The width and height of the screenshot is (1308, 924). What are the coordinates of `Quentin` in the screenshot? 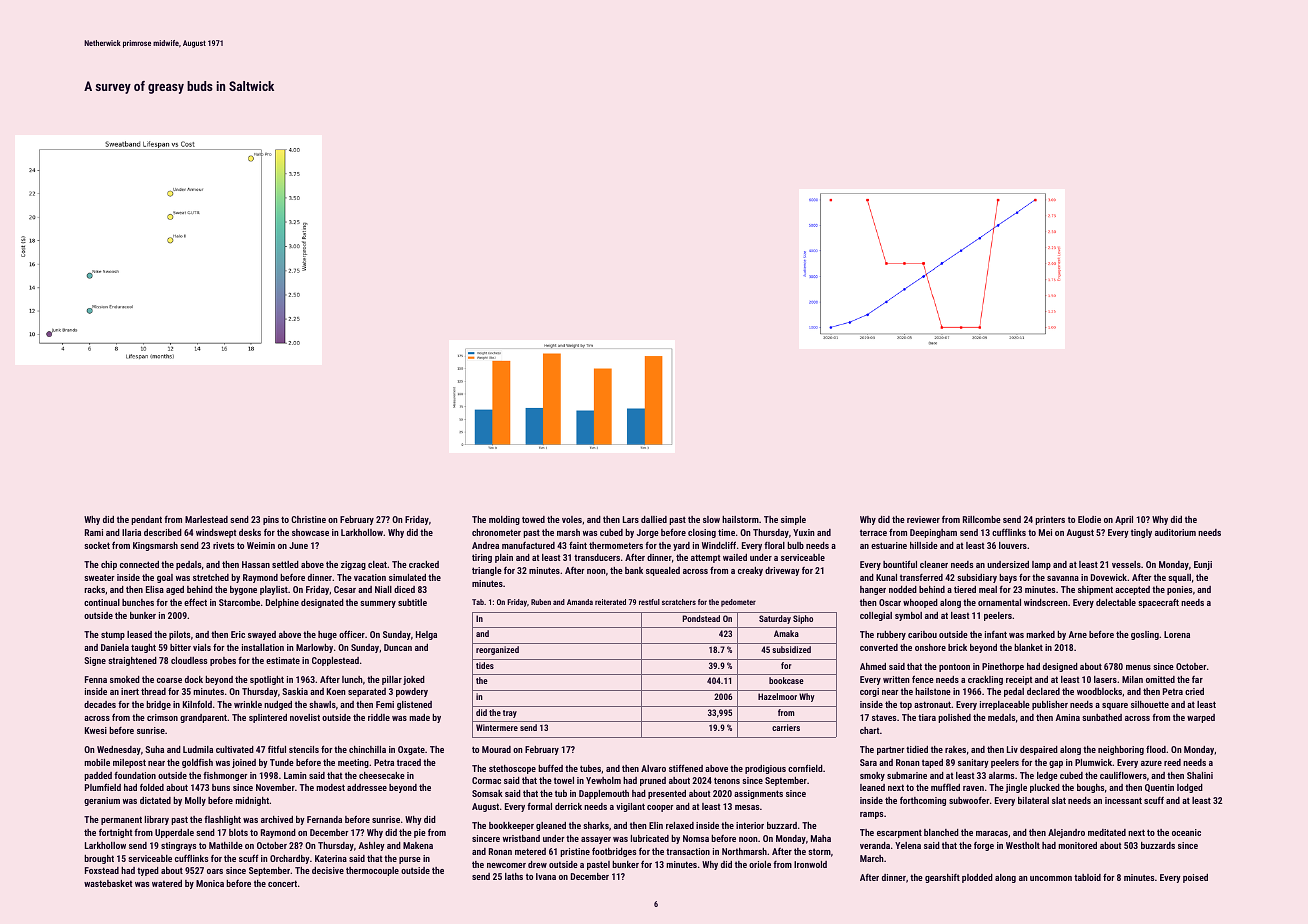 It's located at (1159, 788).
